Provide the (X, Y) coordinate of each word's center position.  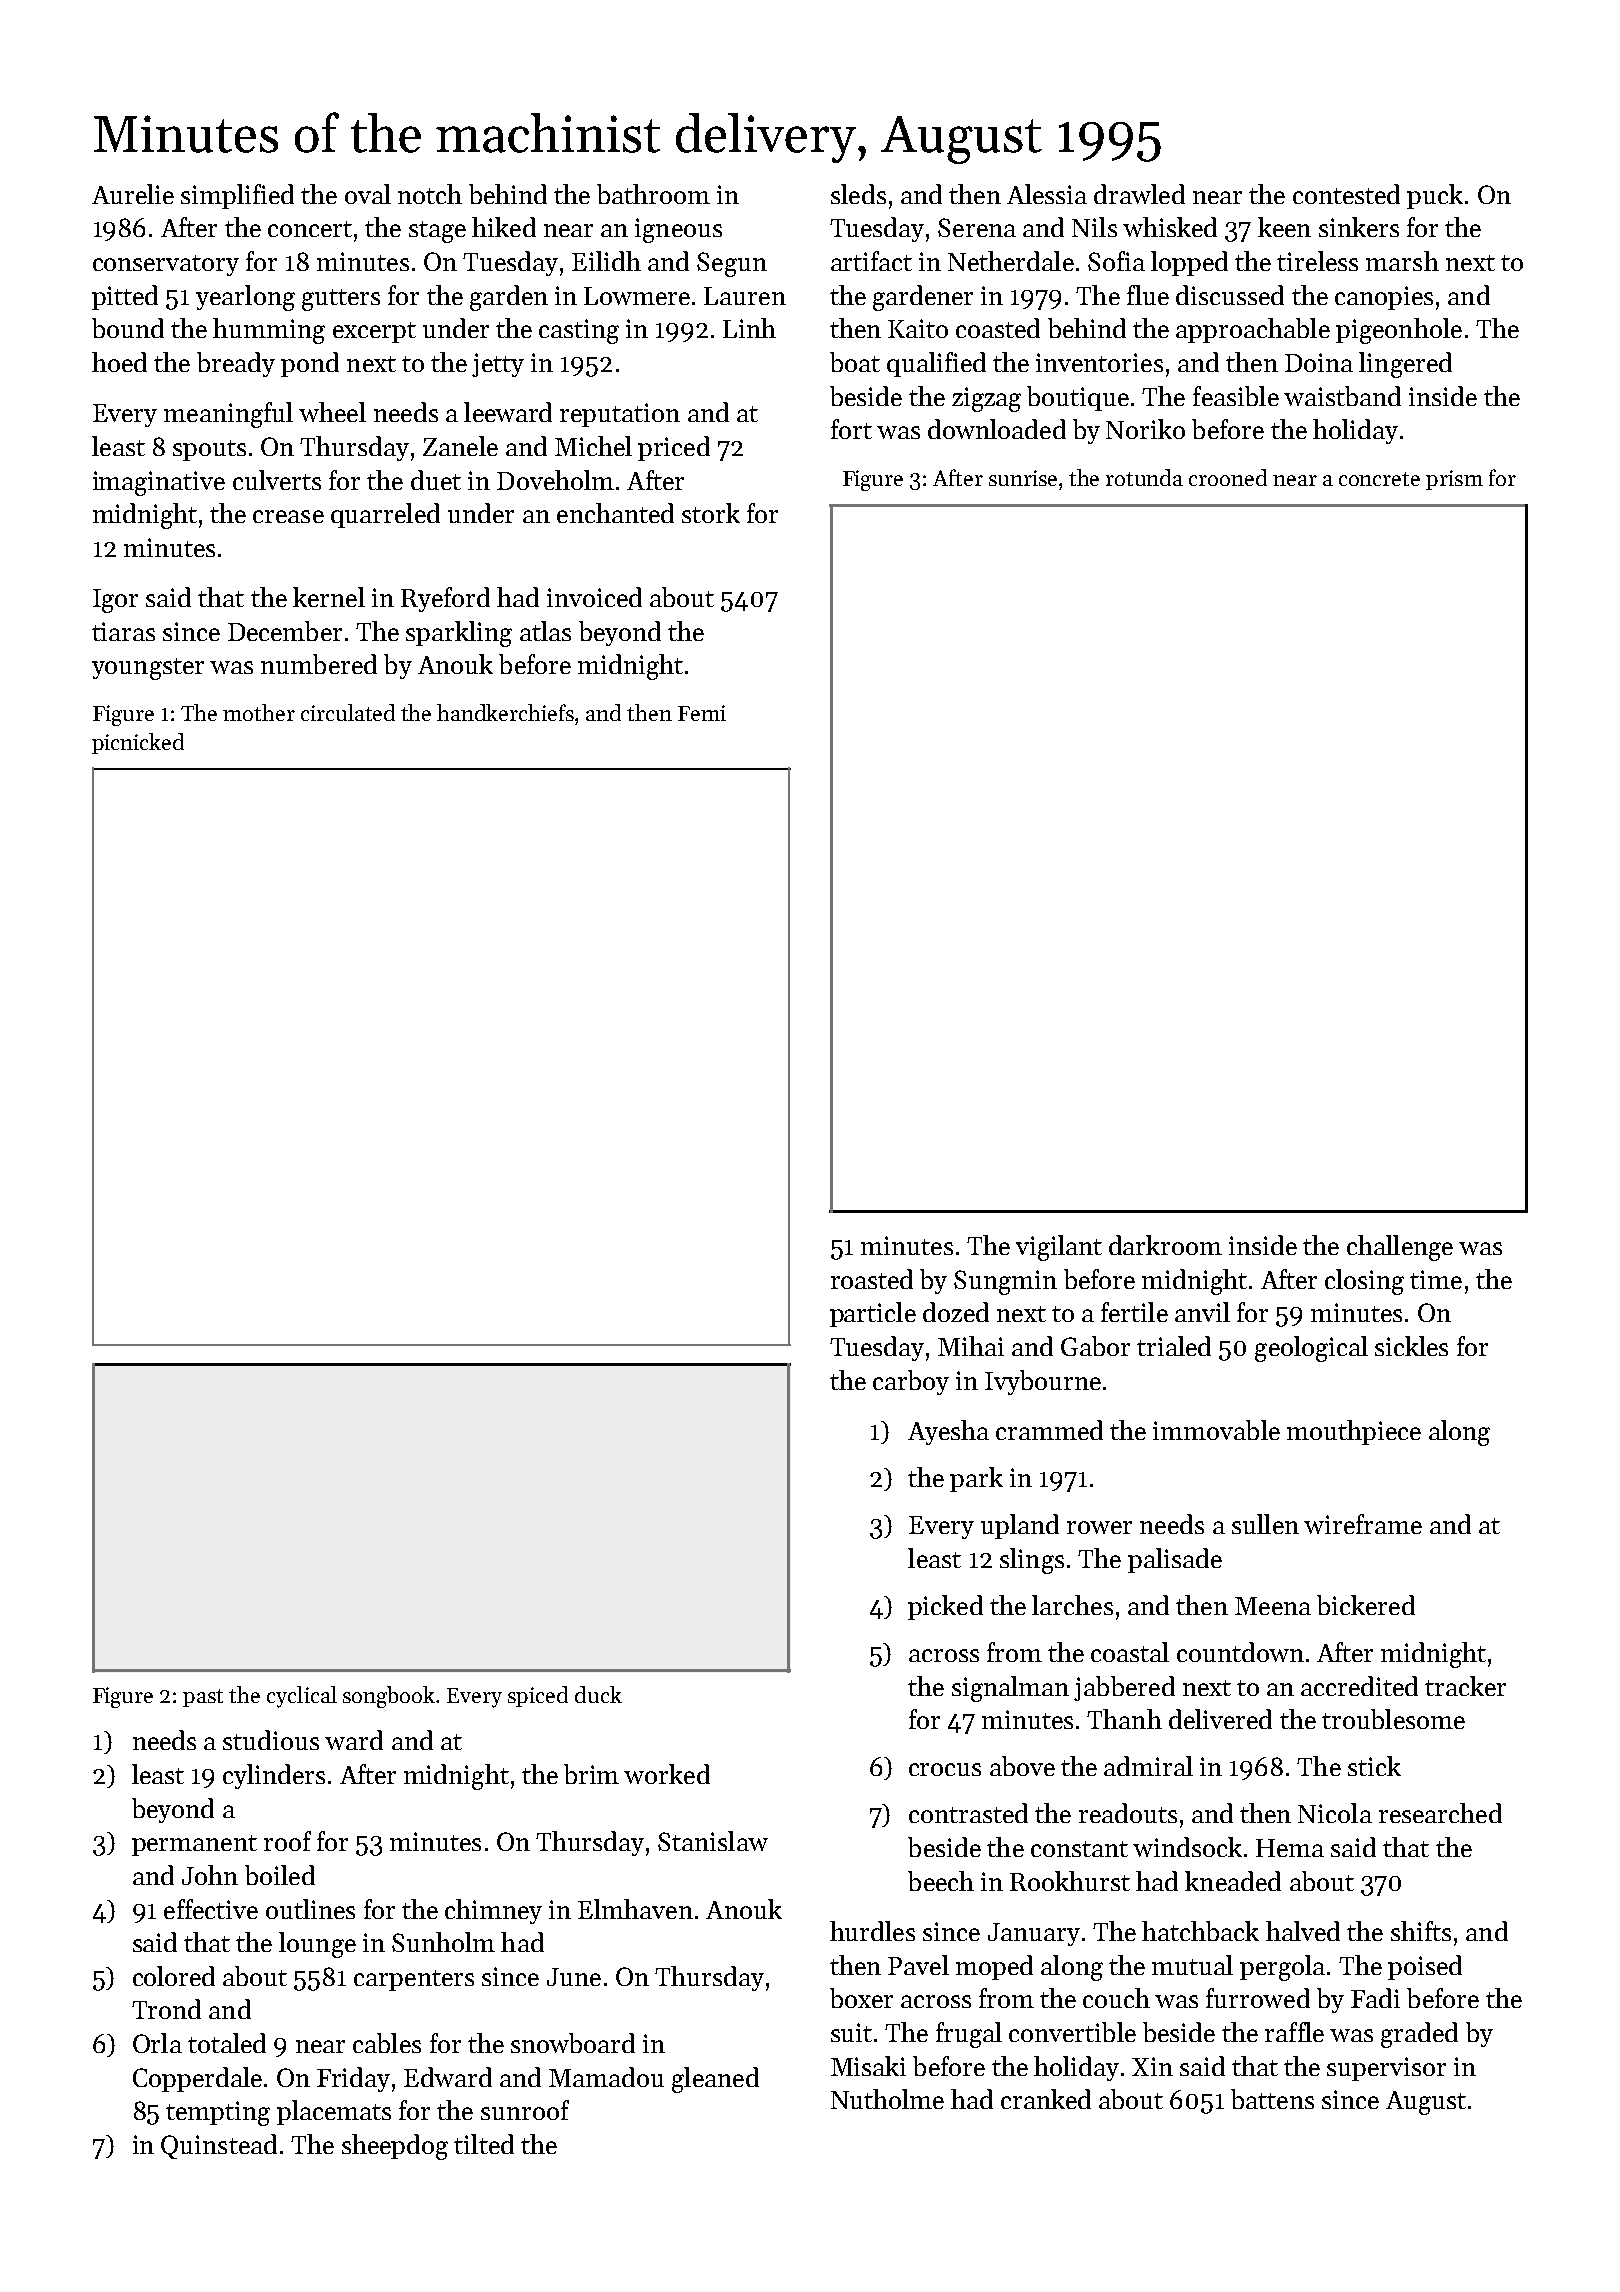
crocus (945, 1769)
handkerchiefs (505, 712)
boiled (280, 1875)
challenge (1400, 1248)
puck (1435, 196)
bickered (1366, 1605)
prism (1454, 480)
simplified (237, 196)
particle (873, 1314)
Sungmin (1005, 1282)
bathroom (653, 194)
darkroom (1165, 1245)
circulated (348, 712)
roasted (872, 1279)
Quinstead (219, 2146)
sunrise (1023, 478)
